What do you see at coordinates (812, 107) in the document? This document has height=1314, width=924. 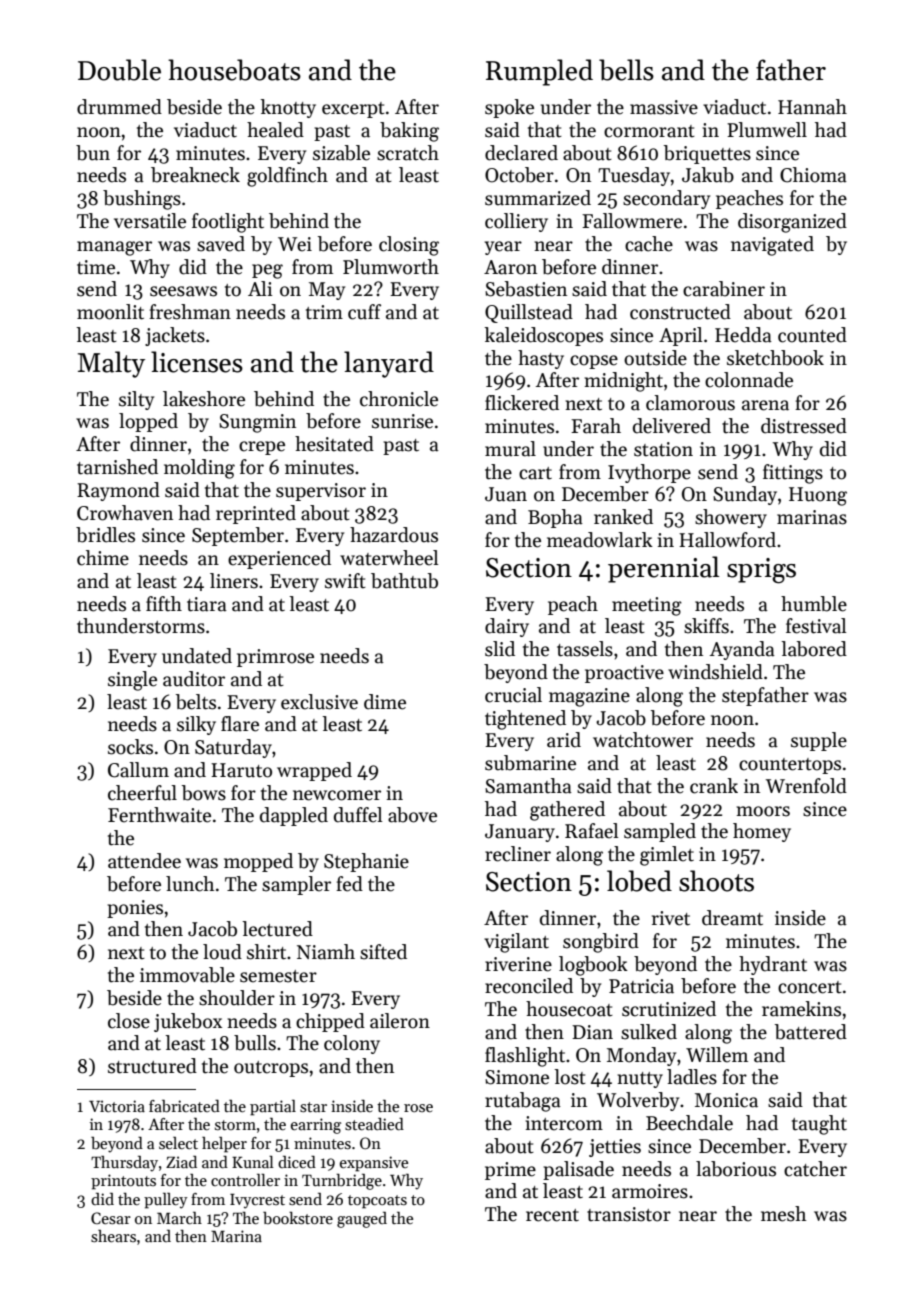 I see `Hannah` at bounding box center [812, 107].
